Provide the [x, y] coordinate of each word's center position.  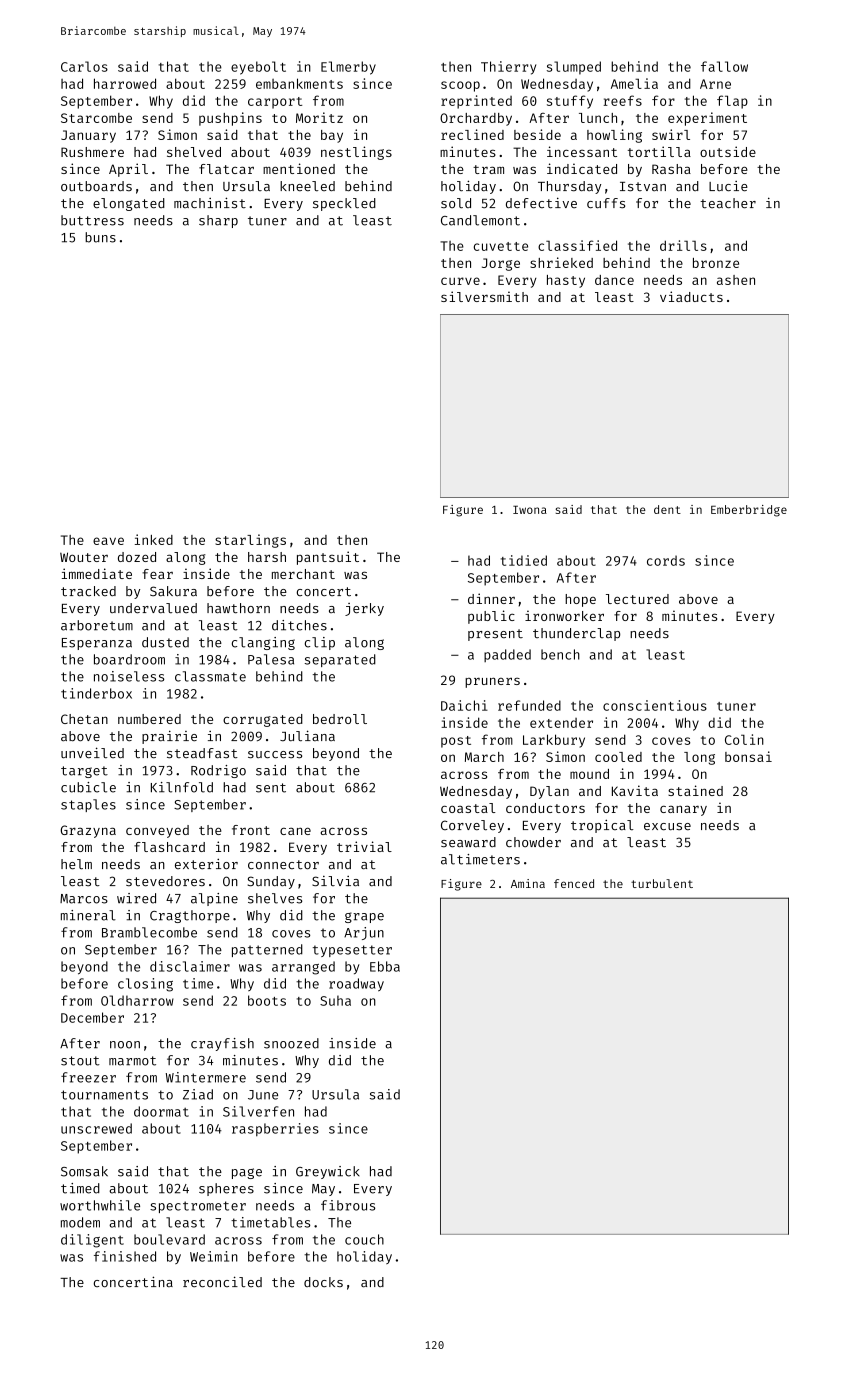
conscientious [655, 705]
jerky [364, 609]
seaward [468, 842]
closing [145, 985]
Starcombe [96, 118]
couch [364, 1239]
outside [728, 151]
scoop [460, 86]
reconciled [222, 1282]
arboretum [97, 625]
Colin [744, 739]
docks [323, 1282]
